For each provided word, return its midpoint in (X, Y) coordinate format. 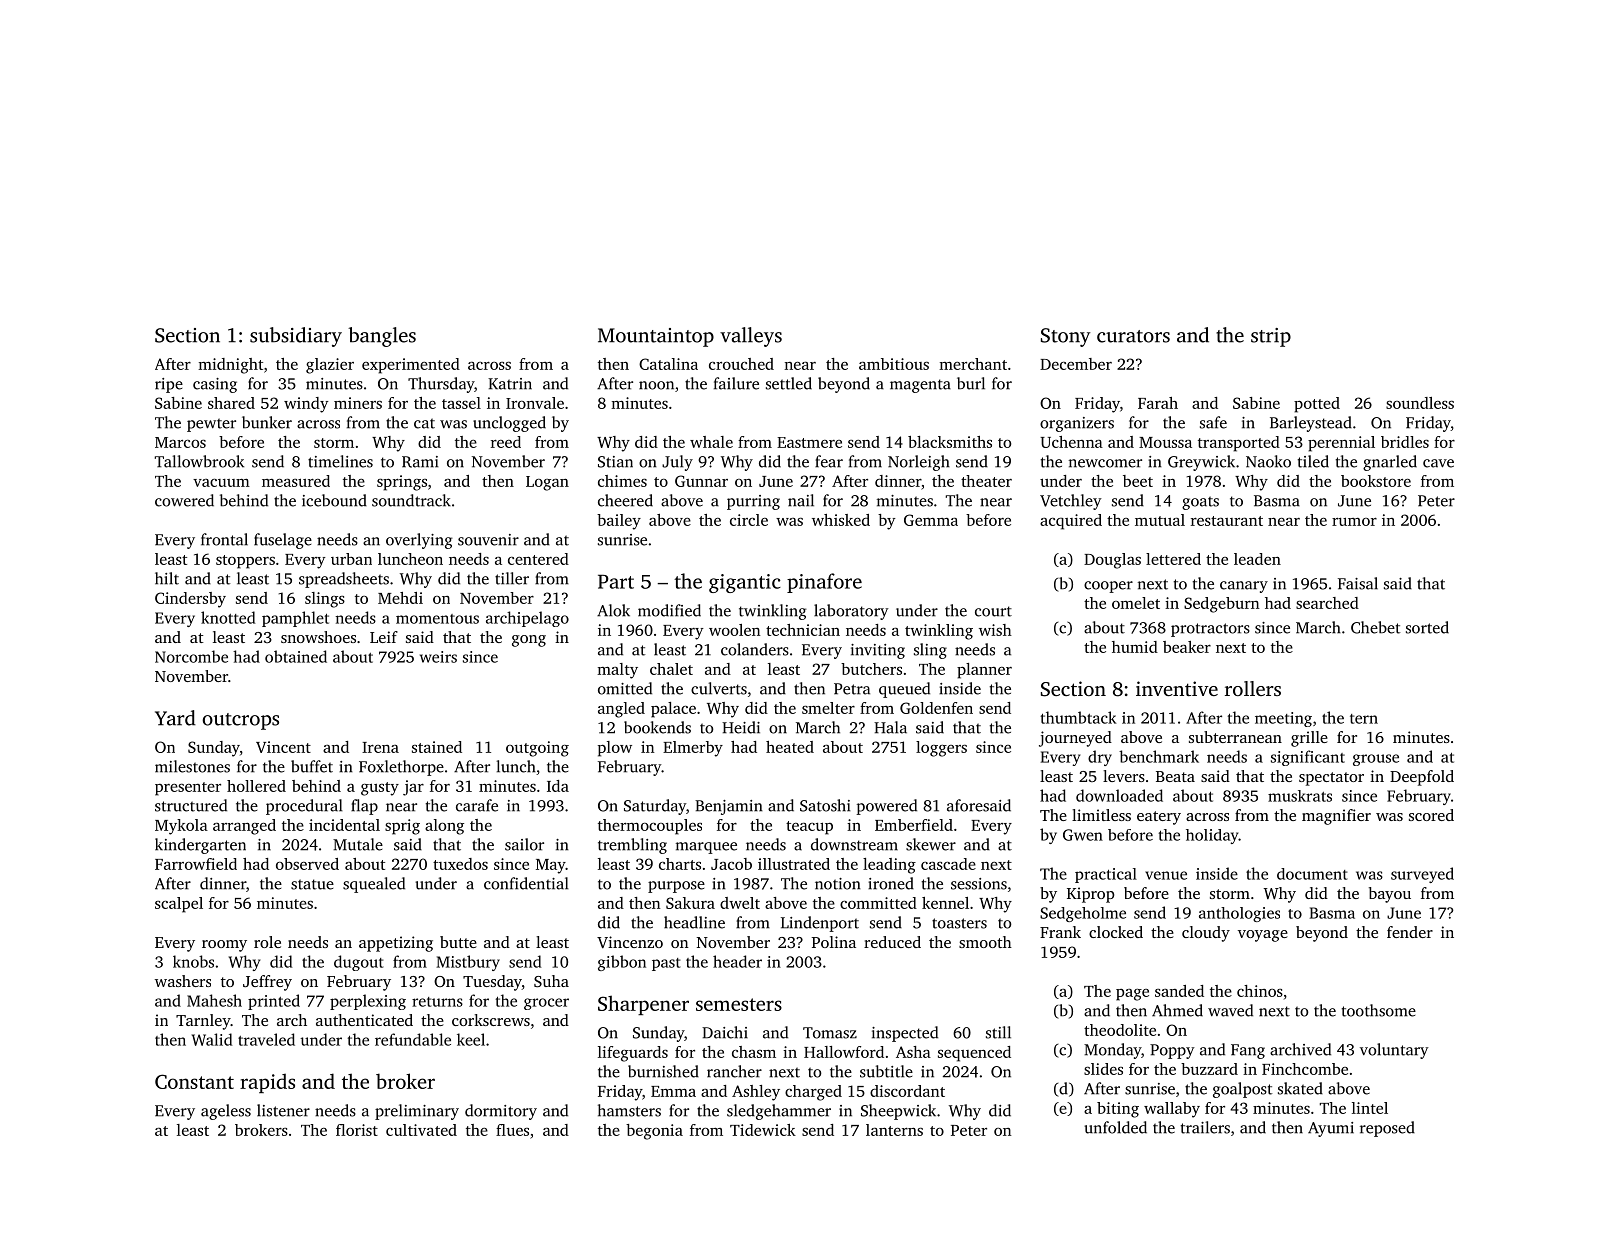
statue (312, 884)
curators (1133, 336)
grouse (1376, 760)
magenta (920, 386)
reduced (892, 942)
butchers (871, 669)
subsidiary (296, 337)
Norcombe (191, 656)
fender (1410, 932)
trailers (1205, 1127)
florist (357, 1130)
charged (813, 1093)
